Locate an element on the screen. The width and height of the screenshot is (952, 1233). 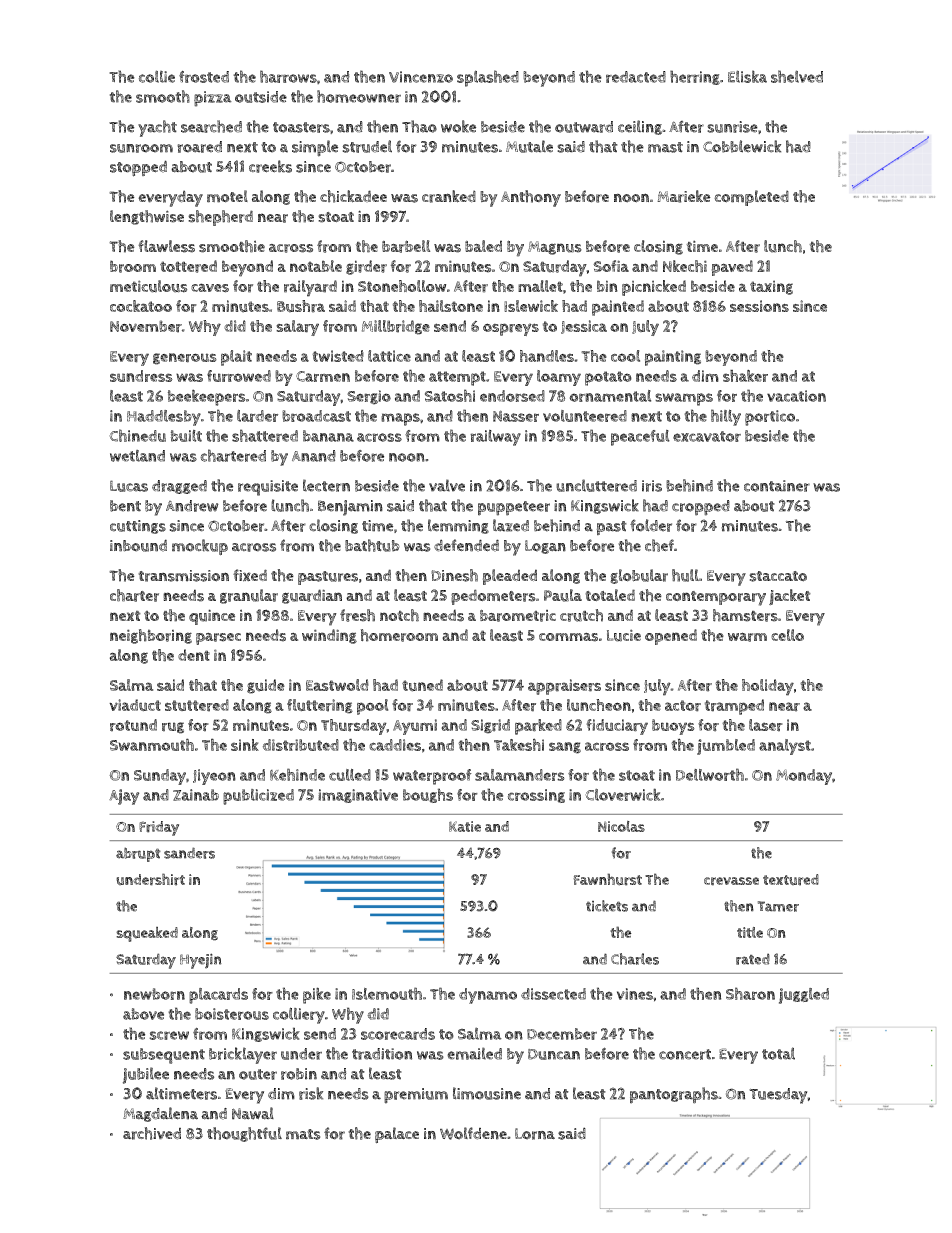
sunrise is located at coordinates (732, 127).
